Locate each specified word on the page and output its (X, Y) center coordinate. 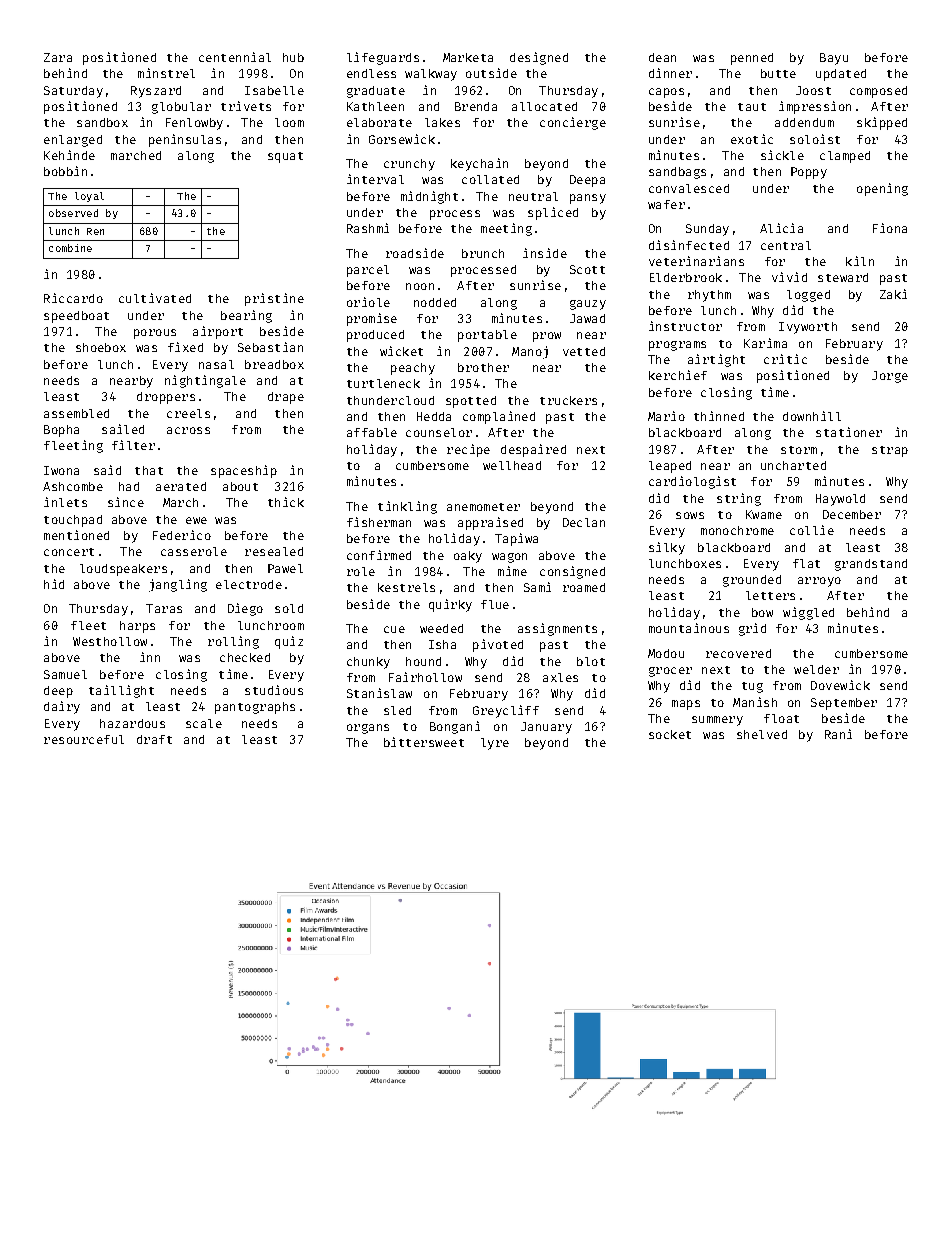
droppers (166, 398)
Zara (58, 57)
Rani (838, 734)
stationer (849, 432)
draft (154, 739)
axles (560, 677)
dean (662, 57)
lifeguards (383, 58)
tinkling (407, 507)
